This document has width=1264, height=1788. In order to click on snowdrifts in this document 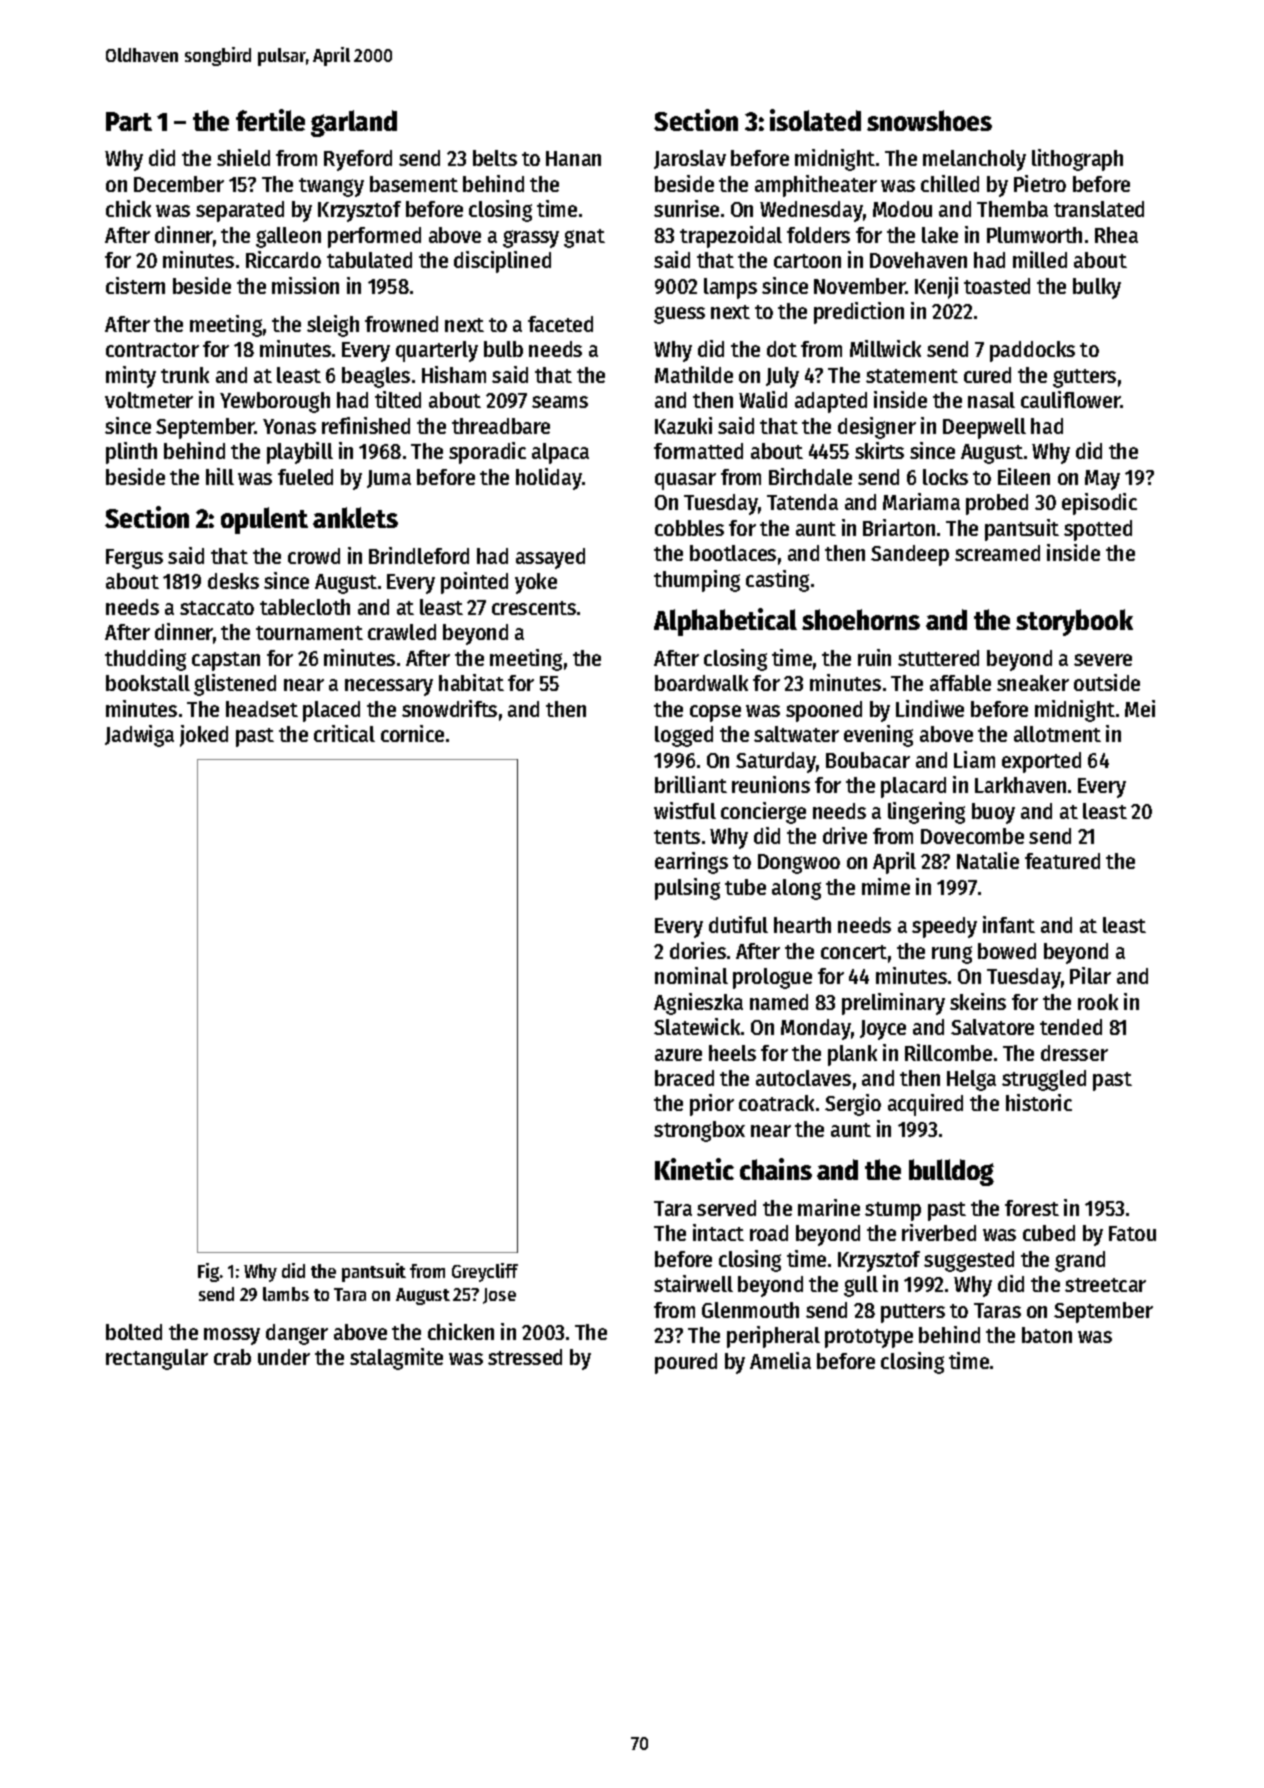, I will do `click(449, 708)`.
